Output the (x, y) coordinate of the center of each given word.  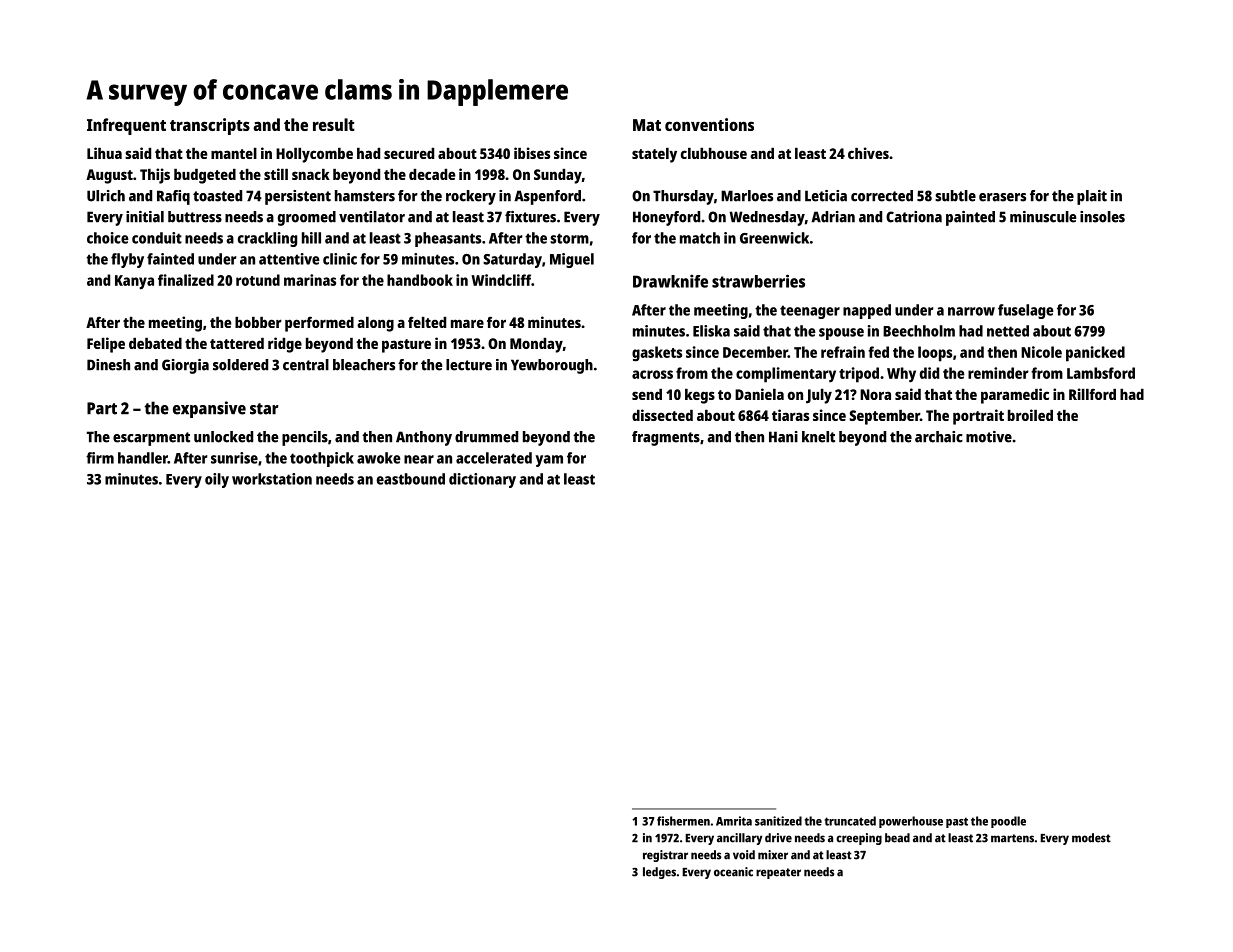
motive (989, 437)
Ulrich (106, 196)
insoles (1102, 217)
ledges (659, 873)
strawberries (758, 281)
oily (217, 480)
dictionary (482, 480)
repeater (778, 873)
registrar (665, 856)
